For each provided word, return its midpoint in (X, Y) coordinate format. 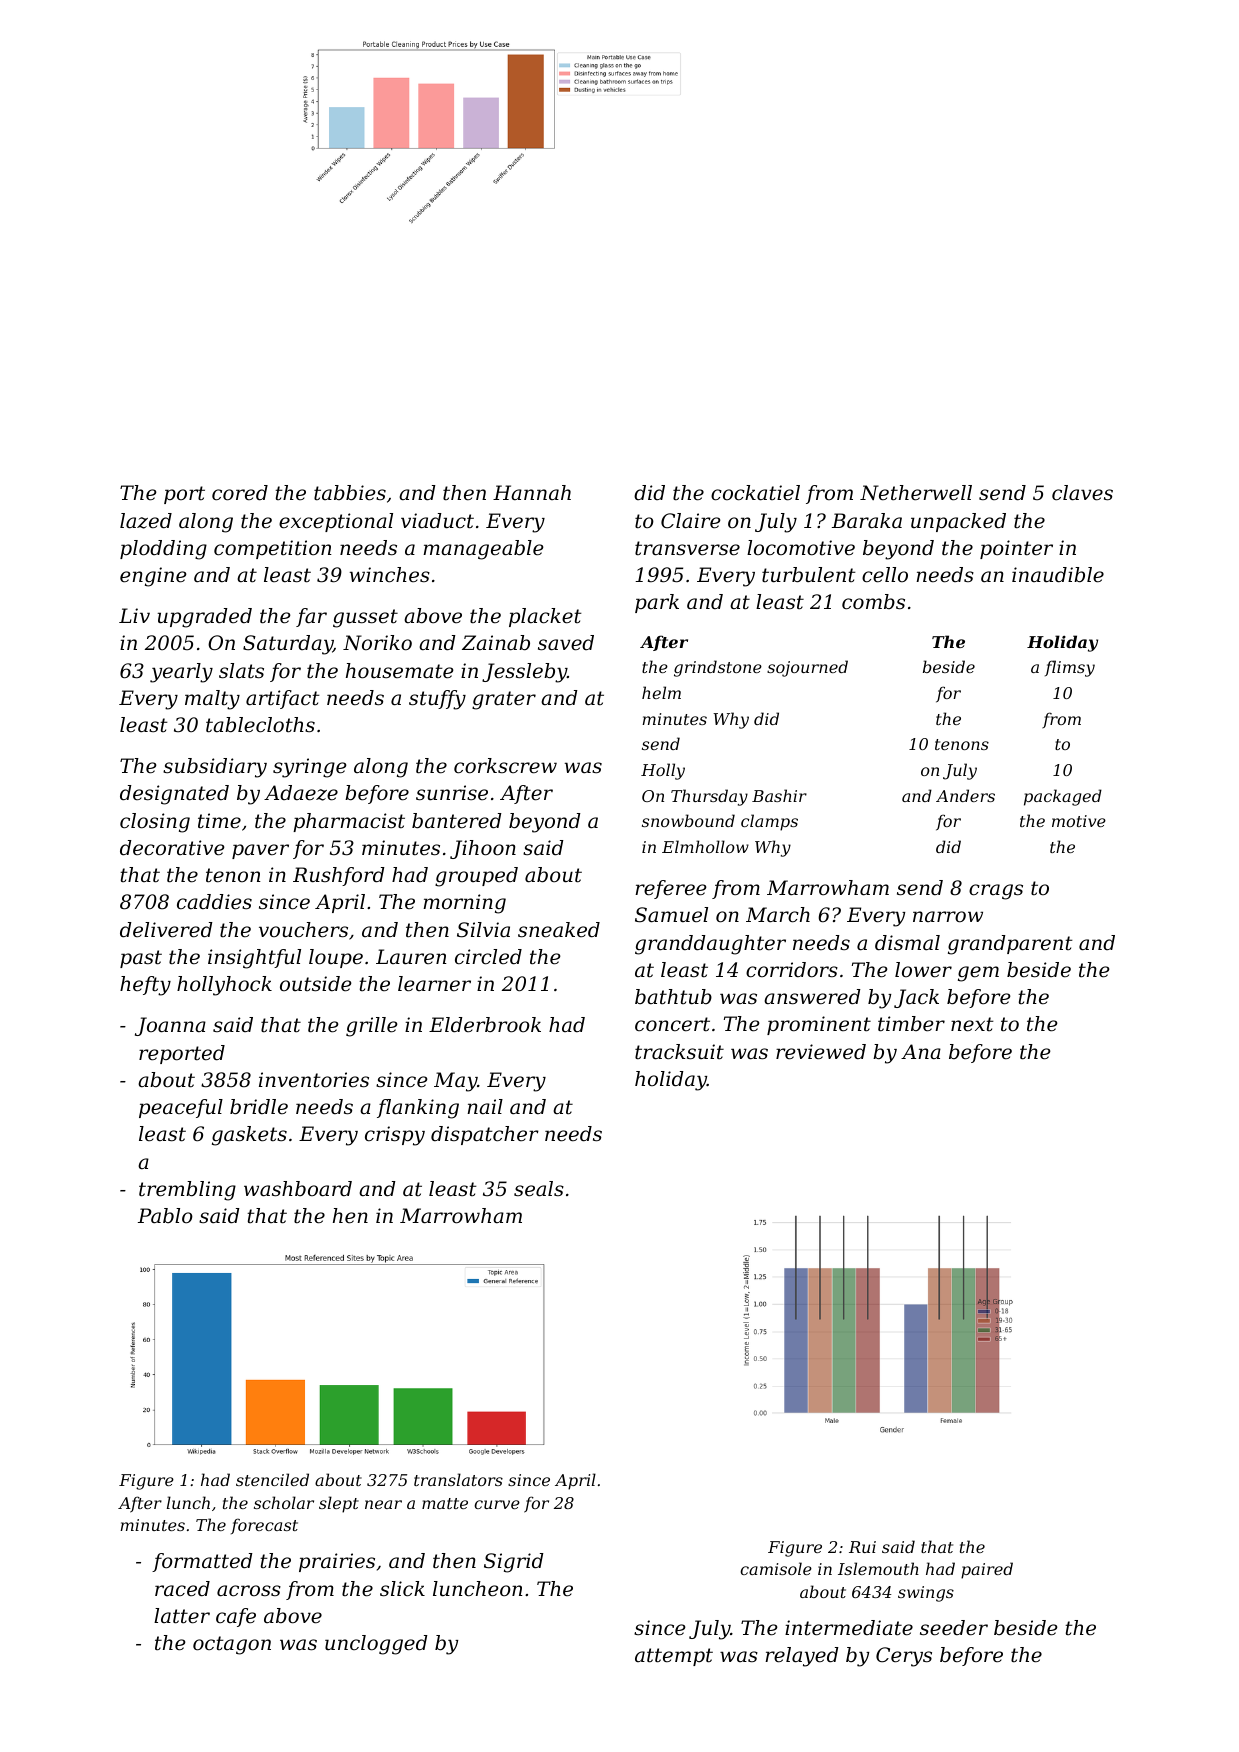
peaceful (181, 1108)
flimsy (1070, 668)
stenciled (272, 1479)
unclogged (376, 1645)
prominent (819, 1025)
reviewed (821, 1052)
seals (539, 1189)
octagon (232, 1645)
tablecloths (260, 725)
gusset (365, 618)
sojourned (807, 668)
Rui (862, 1547)
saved (566, 643)
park (657, 603)
